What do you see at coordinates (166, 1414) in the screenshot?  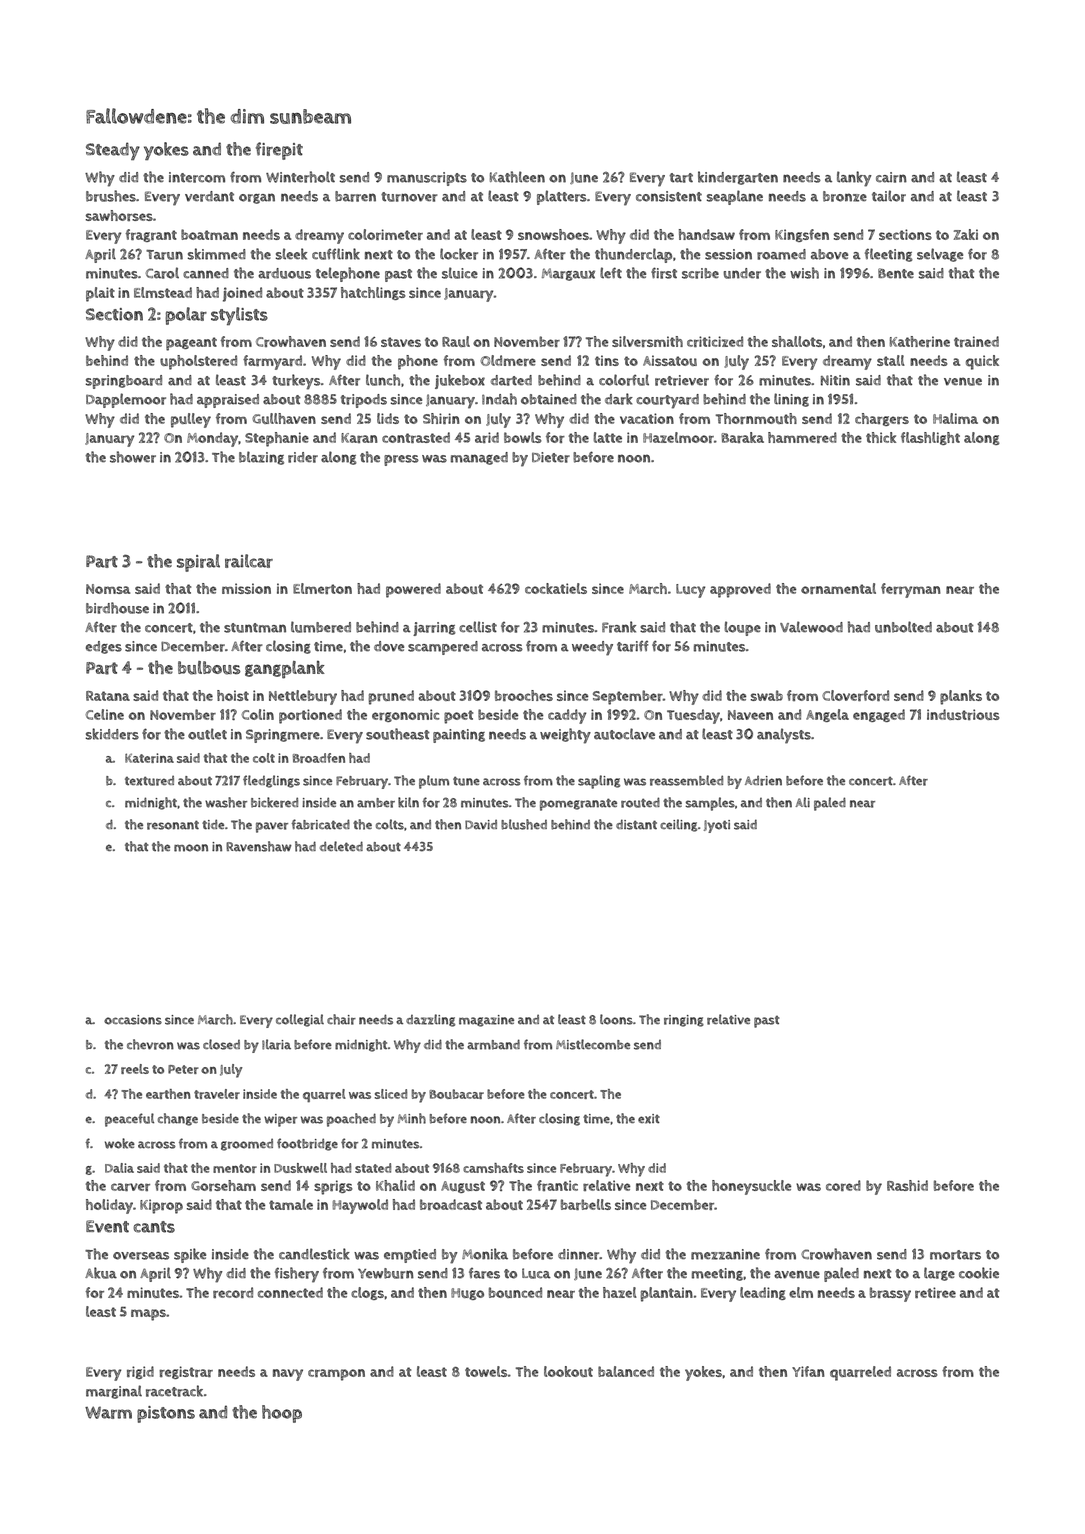 I see `pistons` at bounding box center [166, 1414].
